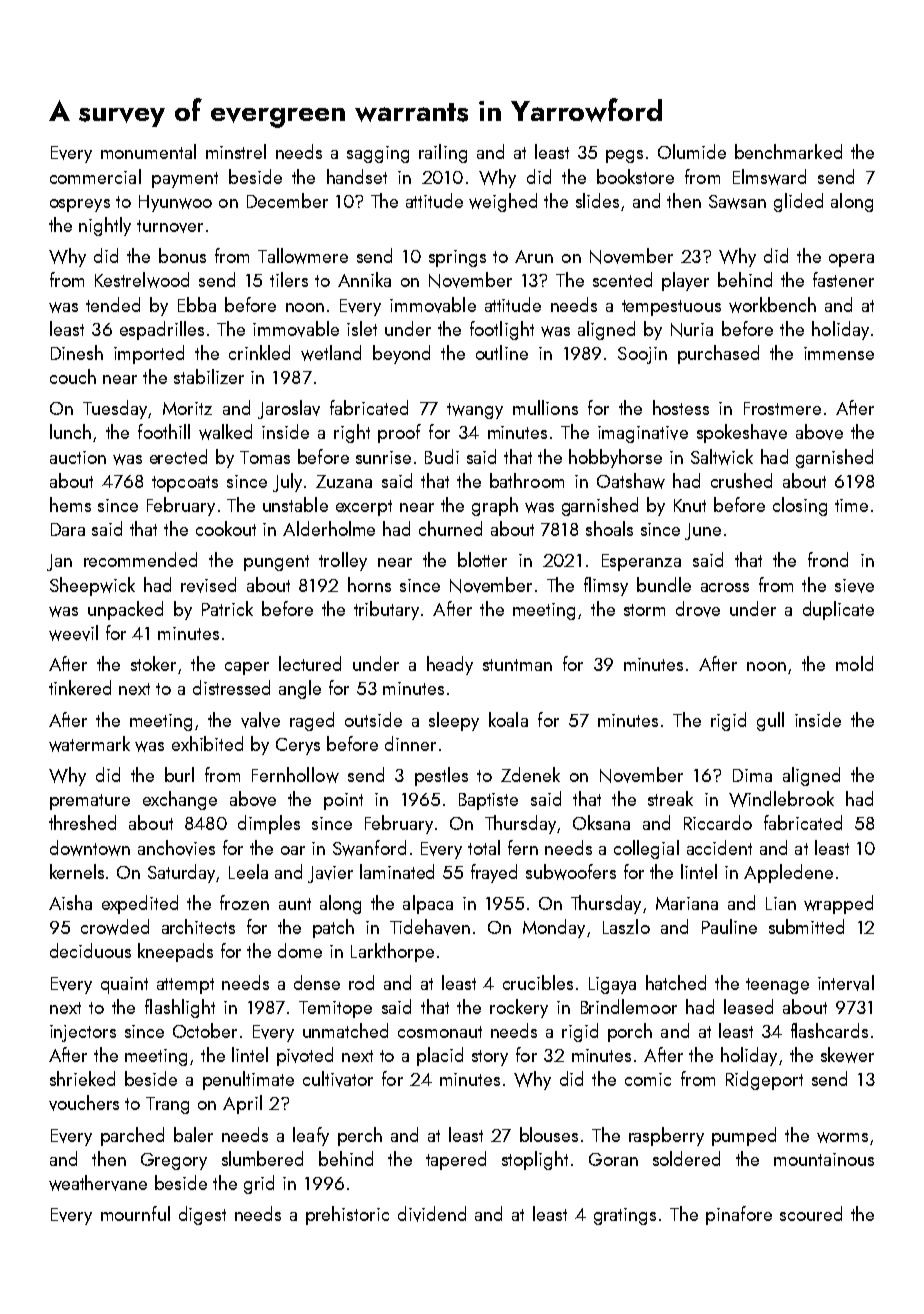 This page has width=924, height=1314. I want to click on couch, so click(73, 376).
